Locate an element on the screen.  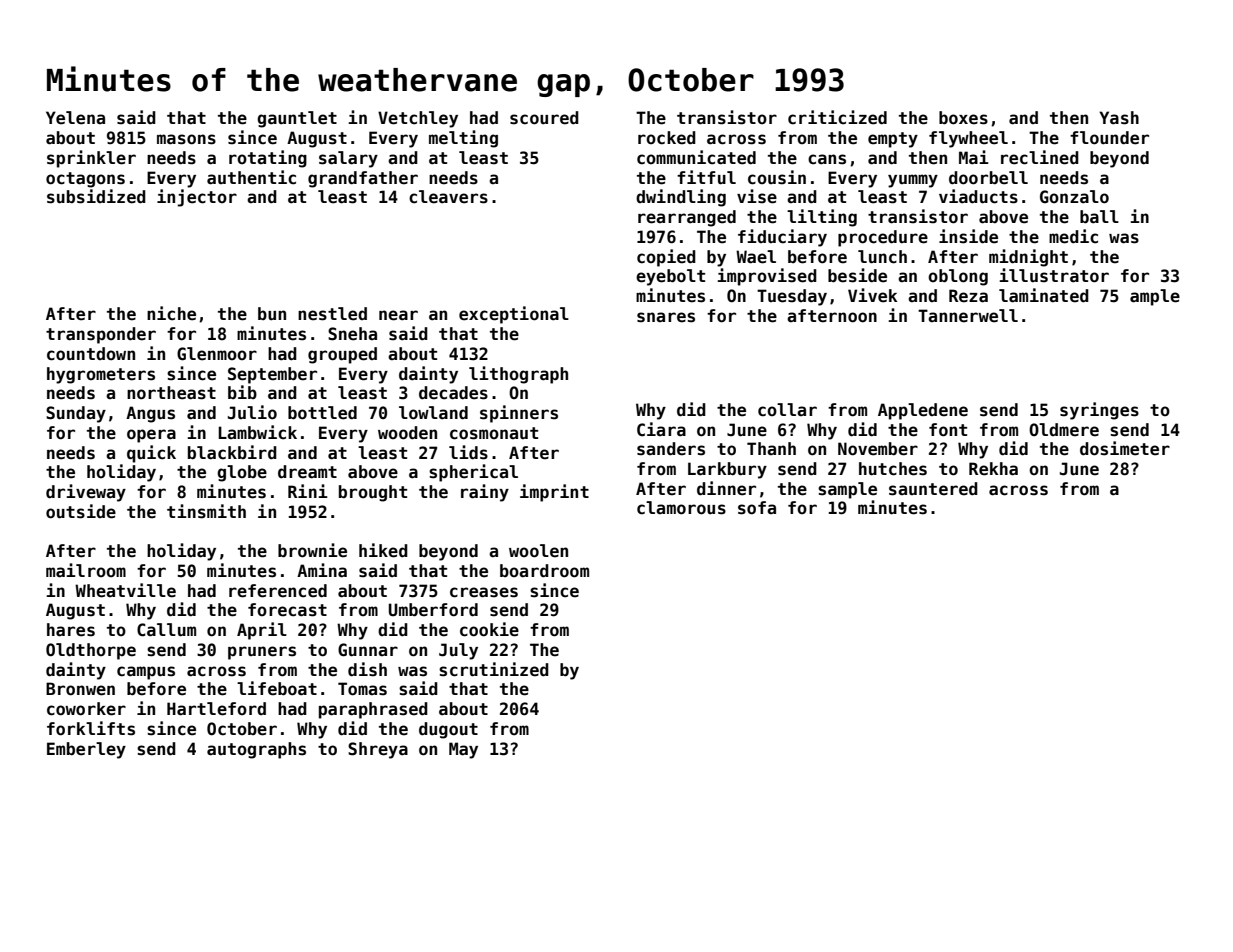
Julio is located at coordinates (252, 412).
